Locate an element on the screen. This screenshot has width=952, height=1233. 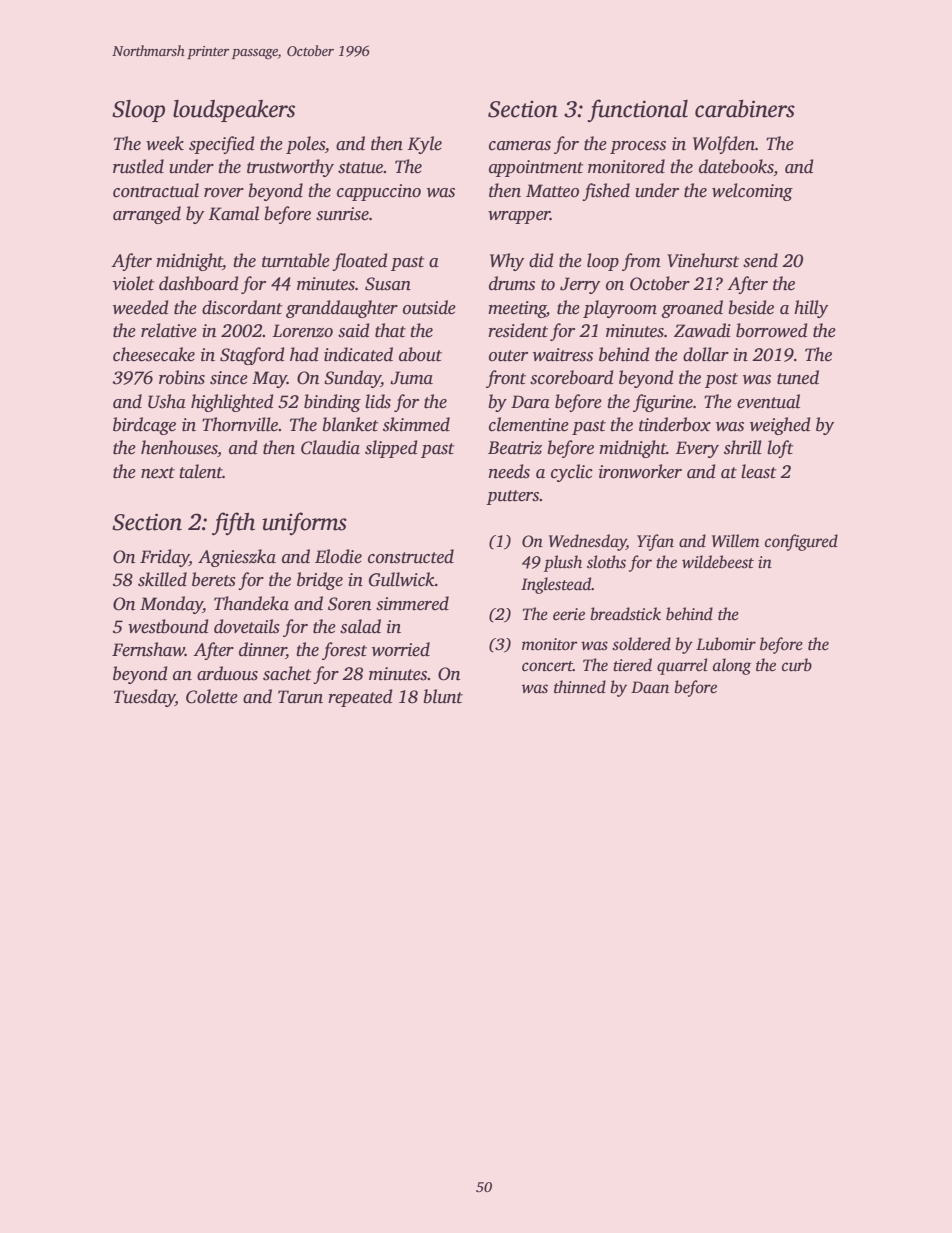
welcoming is located at coordinates (752, 192).
